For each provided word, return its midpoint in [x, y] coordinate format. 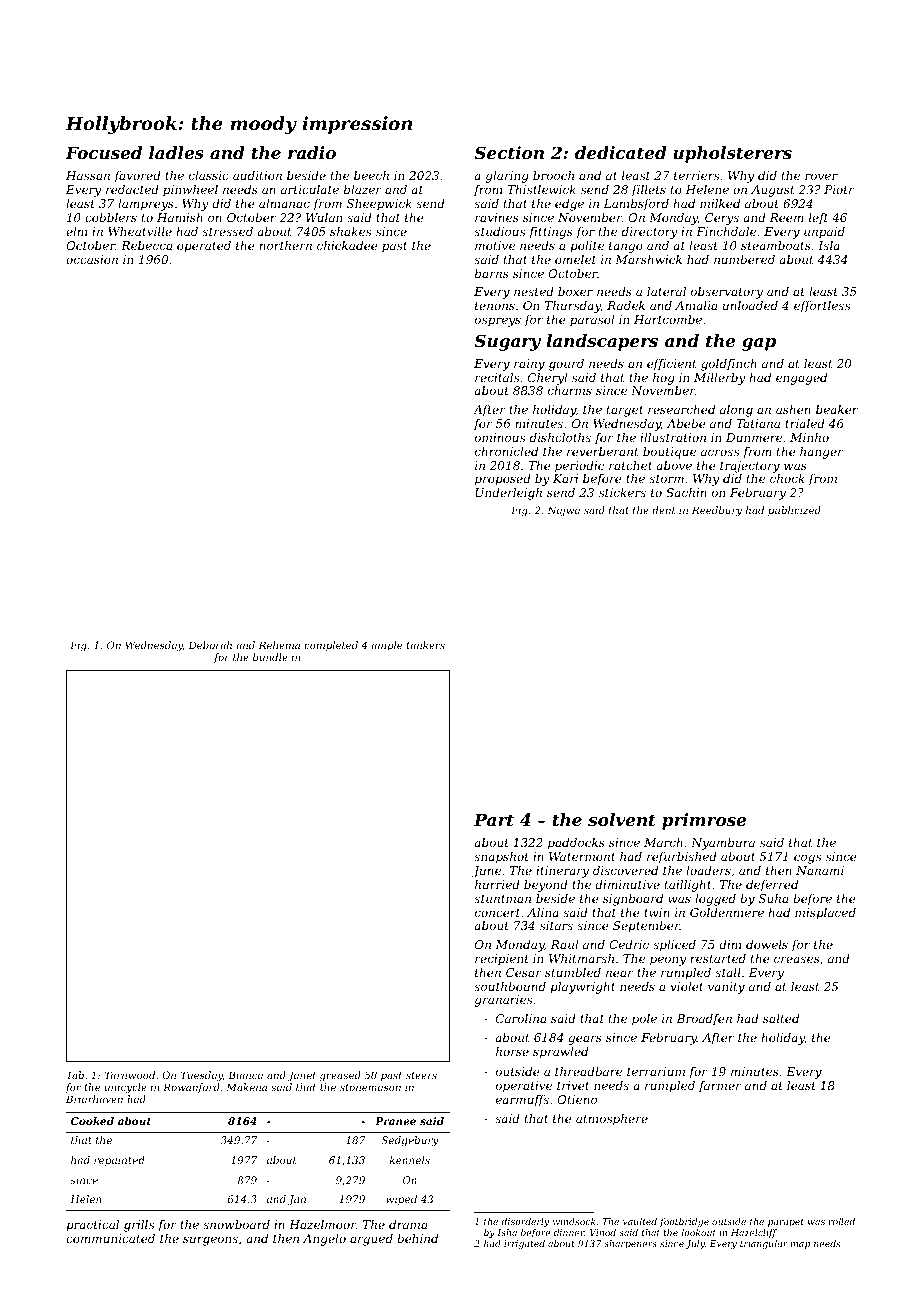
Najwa [563, 511]
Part [494, 819]
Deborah [210, 645]
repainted [119, 1161]
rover [821, 176]
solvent [622, 819]
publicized [794, 511]
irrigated [524, 1244]
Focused [103, 152]
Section [509, 152]
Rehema [279, 645]
